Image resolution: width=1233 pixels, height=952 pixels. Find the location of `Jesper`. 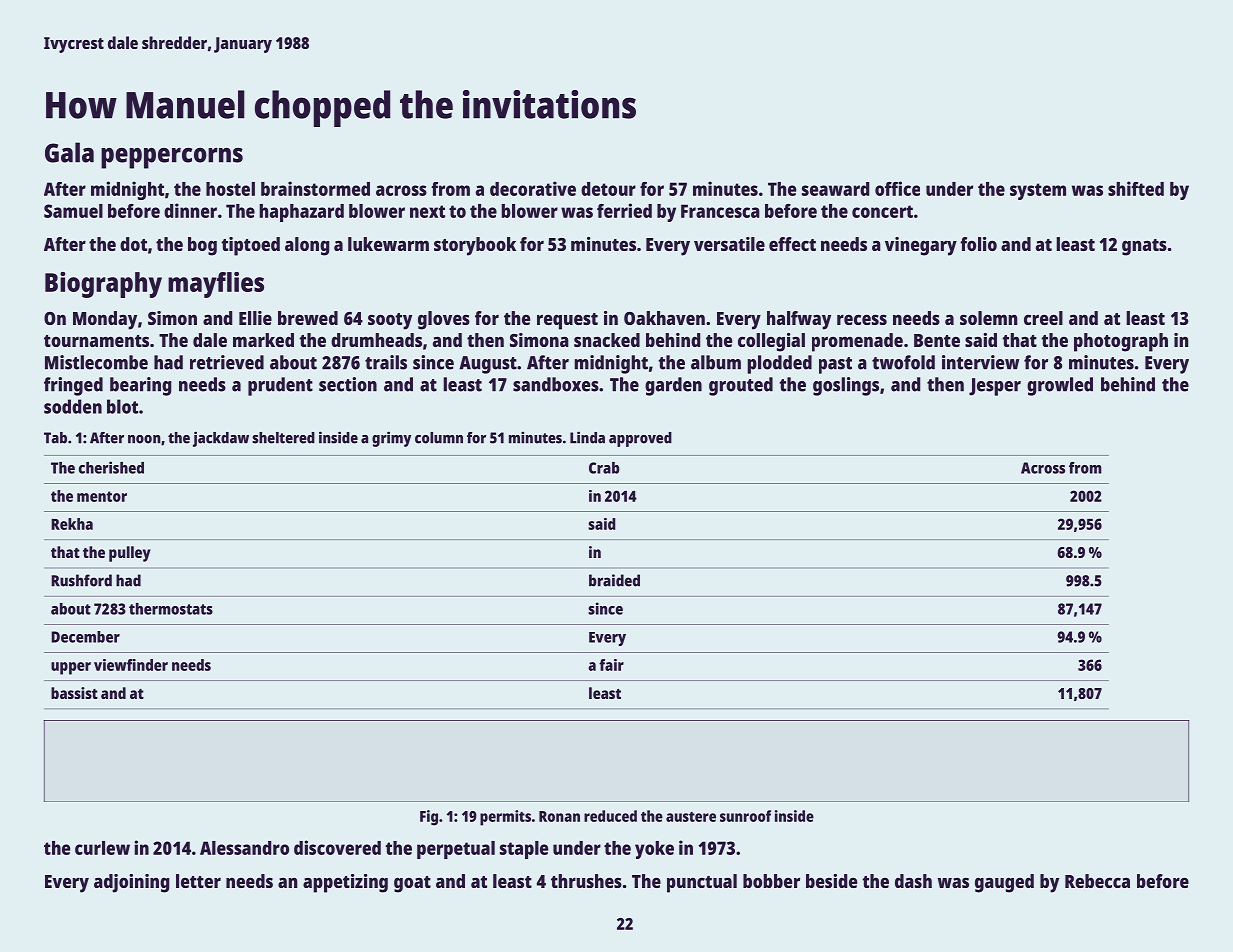

Jesper is located at coordinates (995, 387).
